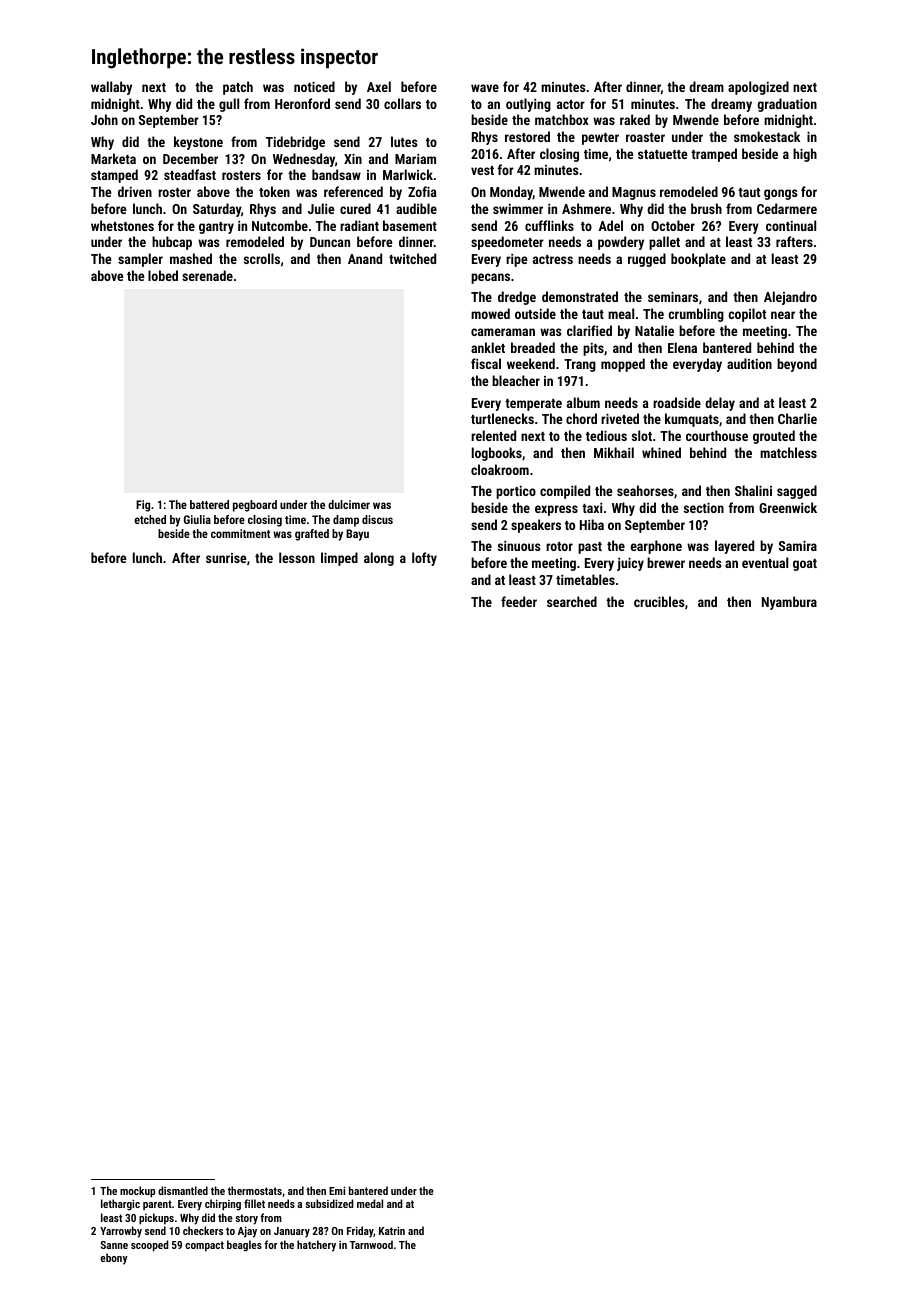 The height and width of the screenshot is (1316, 908). I want to click on chirping, so click(223, 1205).
